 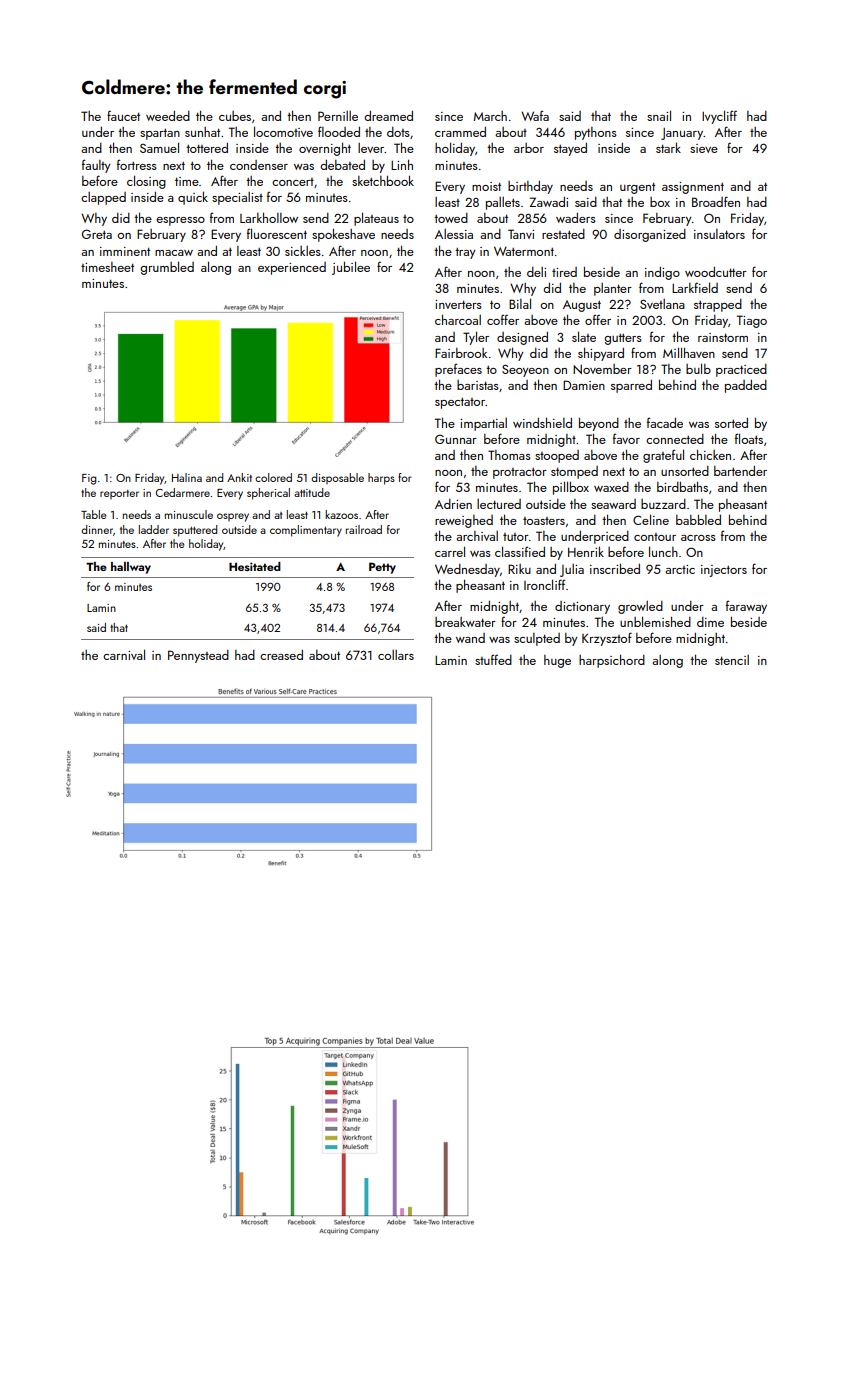 I want to click on Tyler, so click(x=476, y=338).
